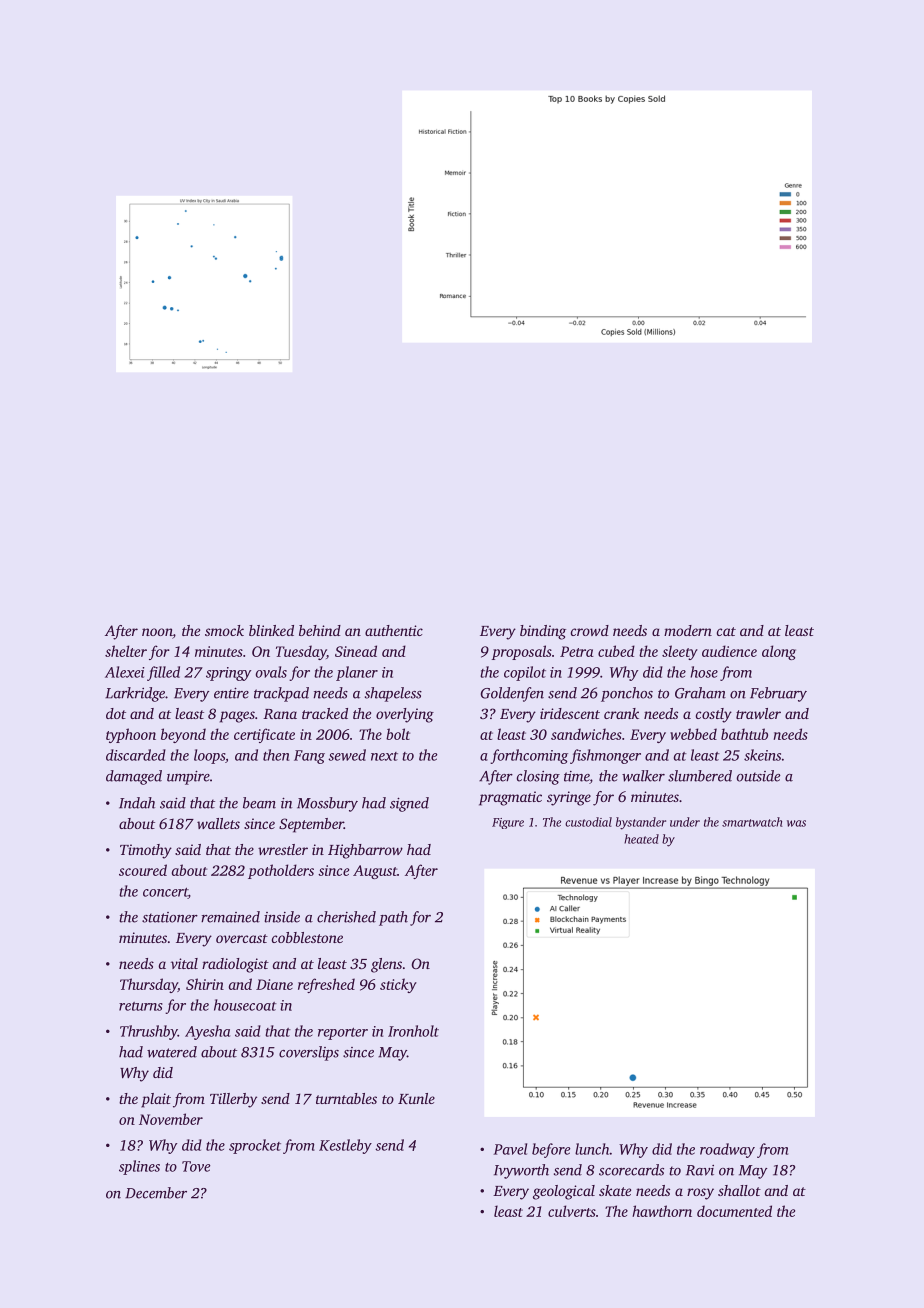 The width and height of the screenshot is (924, 1308). Describe the element at coordinates (572, 1211) in the screenshot. I see `culverts` at that location.
